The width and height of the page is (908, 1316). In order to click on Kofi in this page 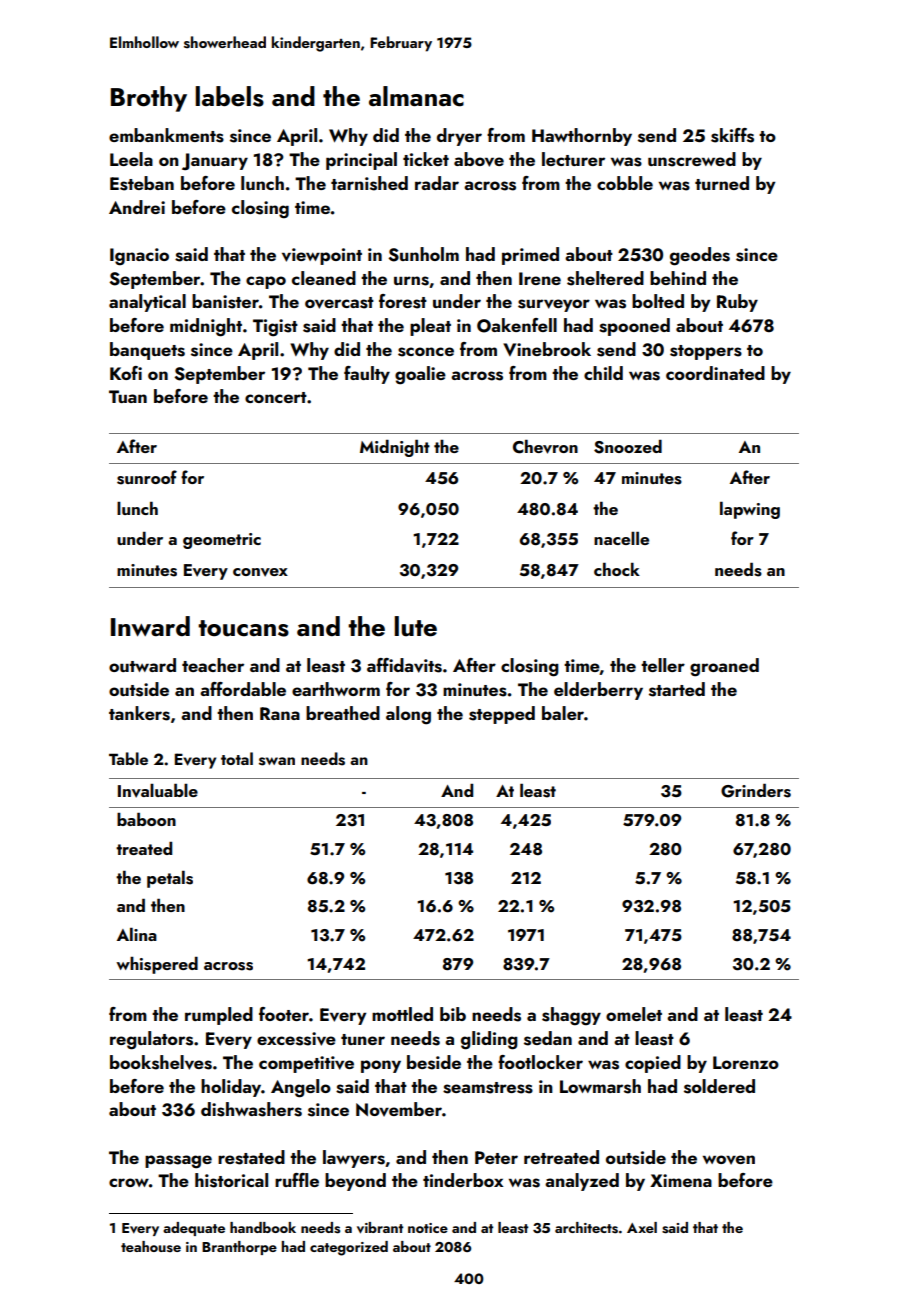, I will do `click(126, 373)`.
